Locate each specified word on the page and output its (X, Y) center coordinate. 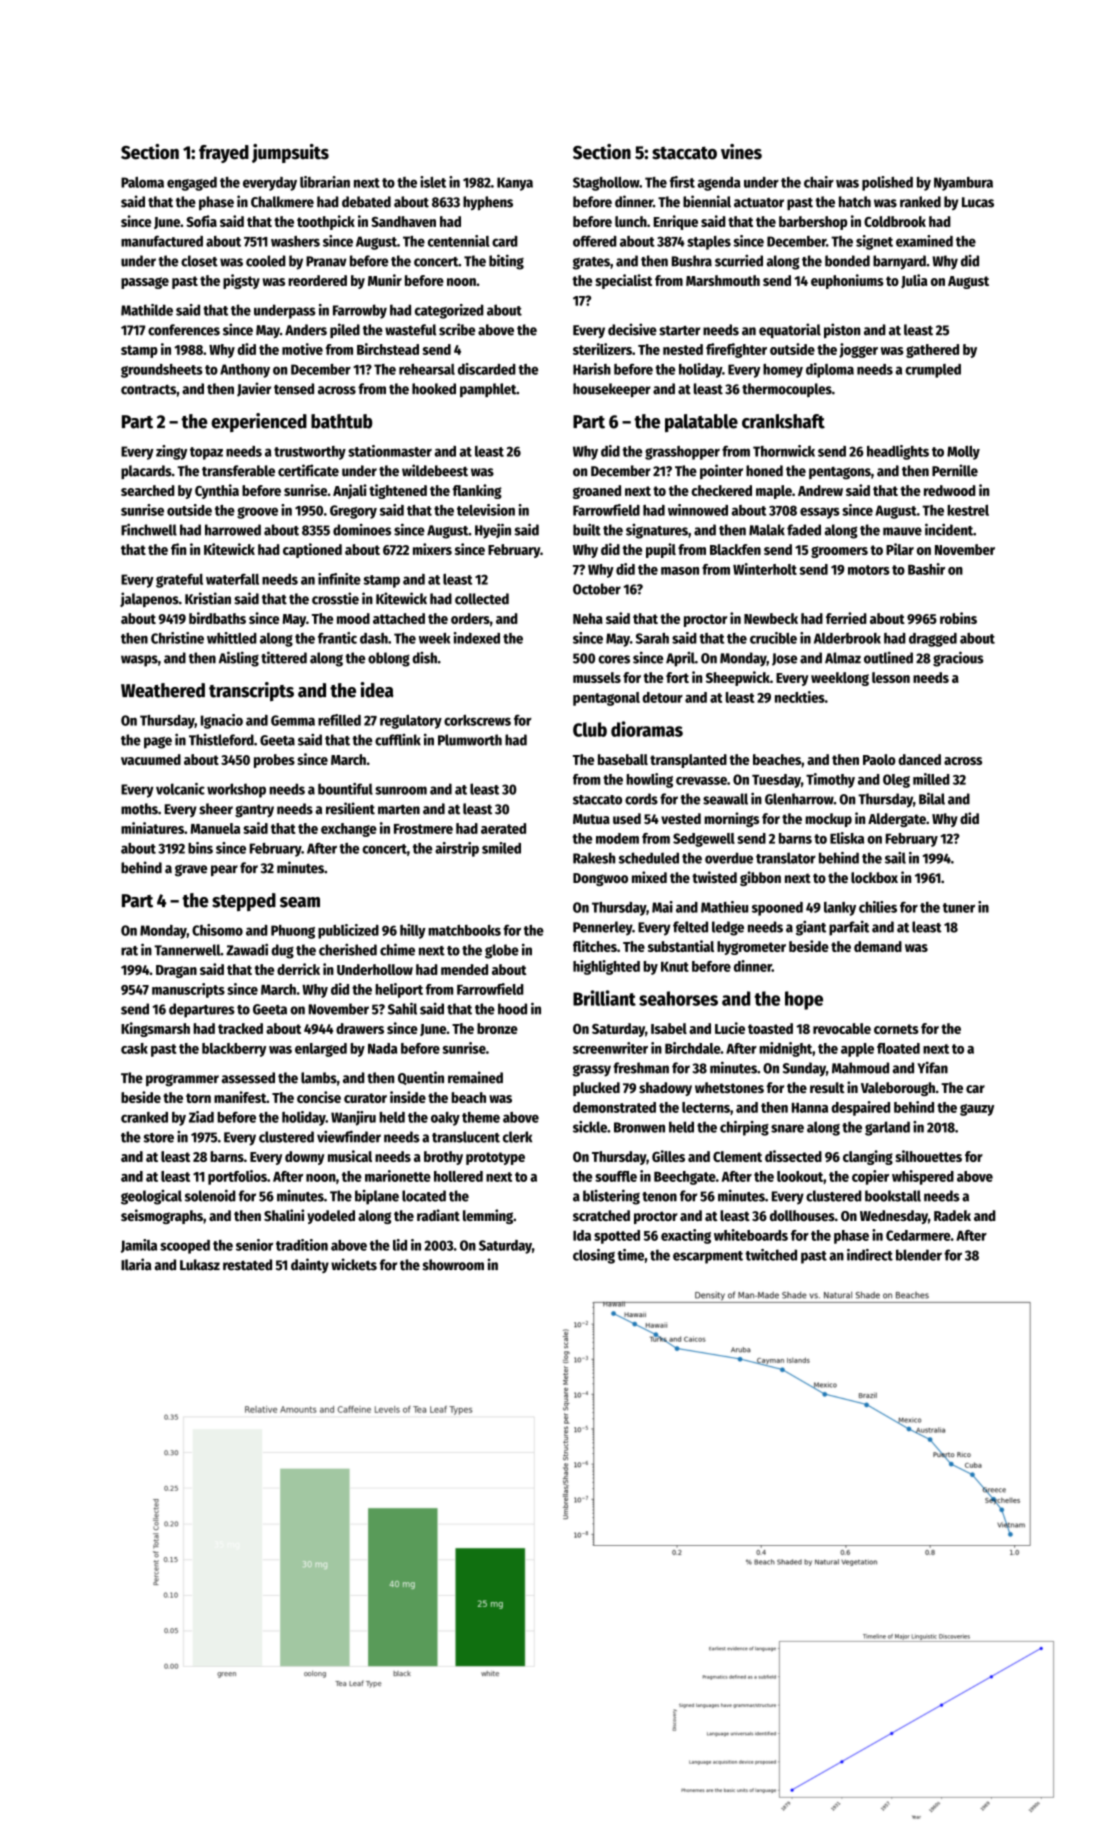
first (682, 182)
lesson (891, 677)
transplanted (688, 761)
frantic (337, 638)
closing (594, 1256)
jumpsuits (290, 153)
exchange (349, 830)
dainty (310, 1265)
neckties (800, 697)
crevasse (701, 781)
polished (887, 183)
